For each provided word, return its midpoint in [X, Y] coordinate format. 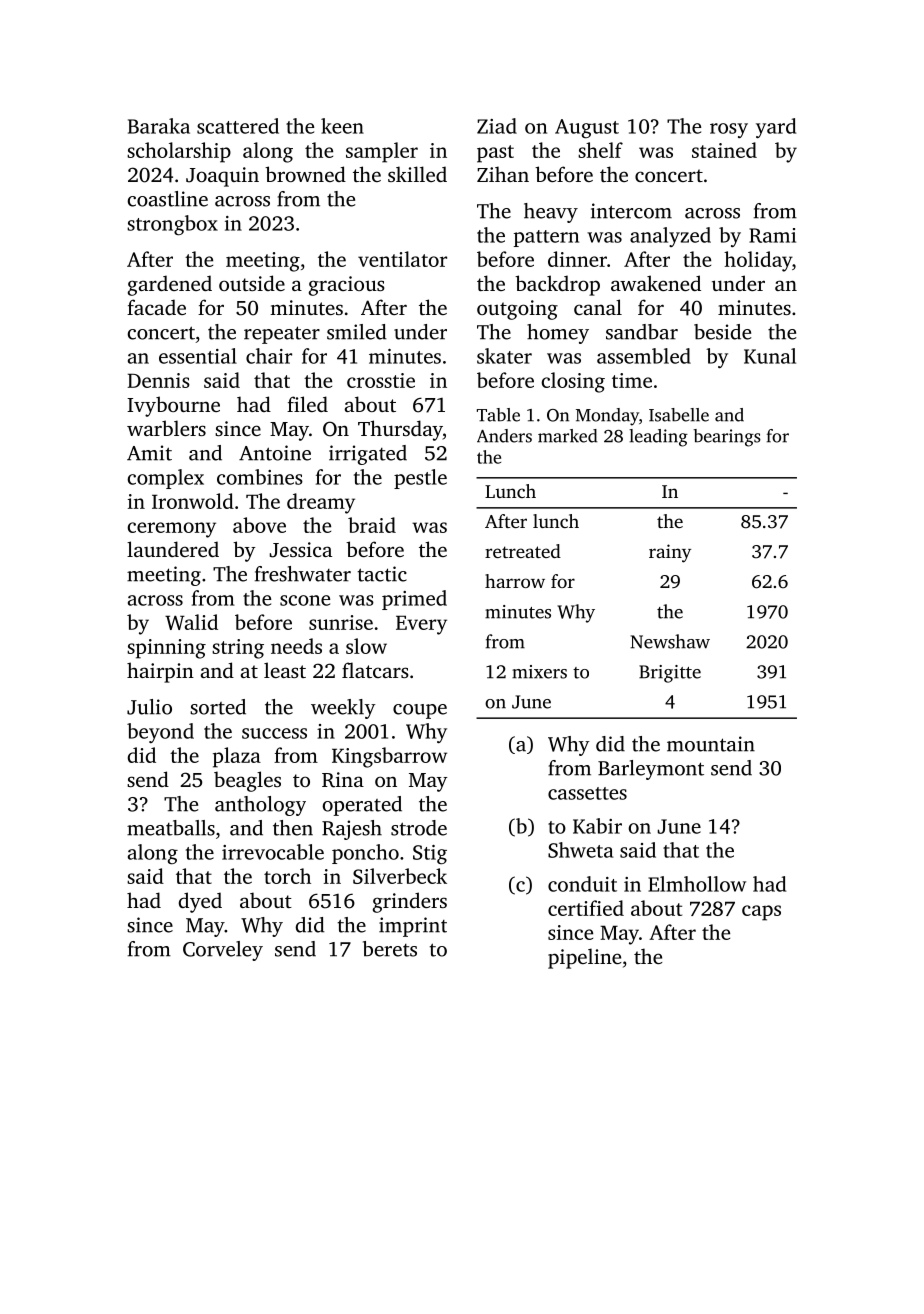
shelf [600, 150]
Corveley [223, 951]
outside [252, 283]
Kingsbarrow [389, 757]
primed [414, 600]
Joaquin [222, 177]
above [259, 525]
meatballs [171, 828]
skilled [417, 174]
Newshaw [670, 641]
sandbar [642, 332]
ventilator [402, 259]
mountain [711, 744]
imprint [413, 927]
